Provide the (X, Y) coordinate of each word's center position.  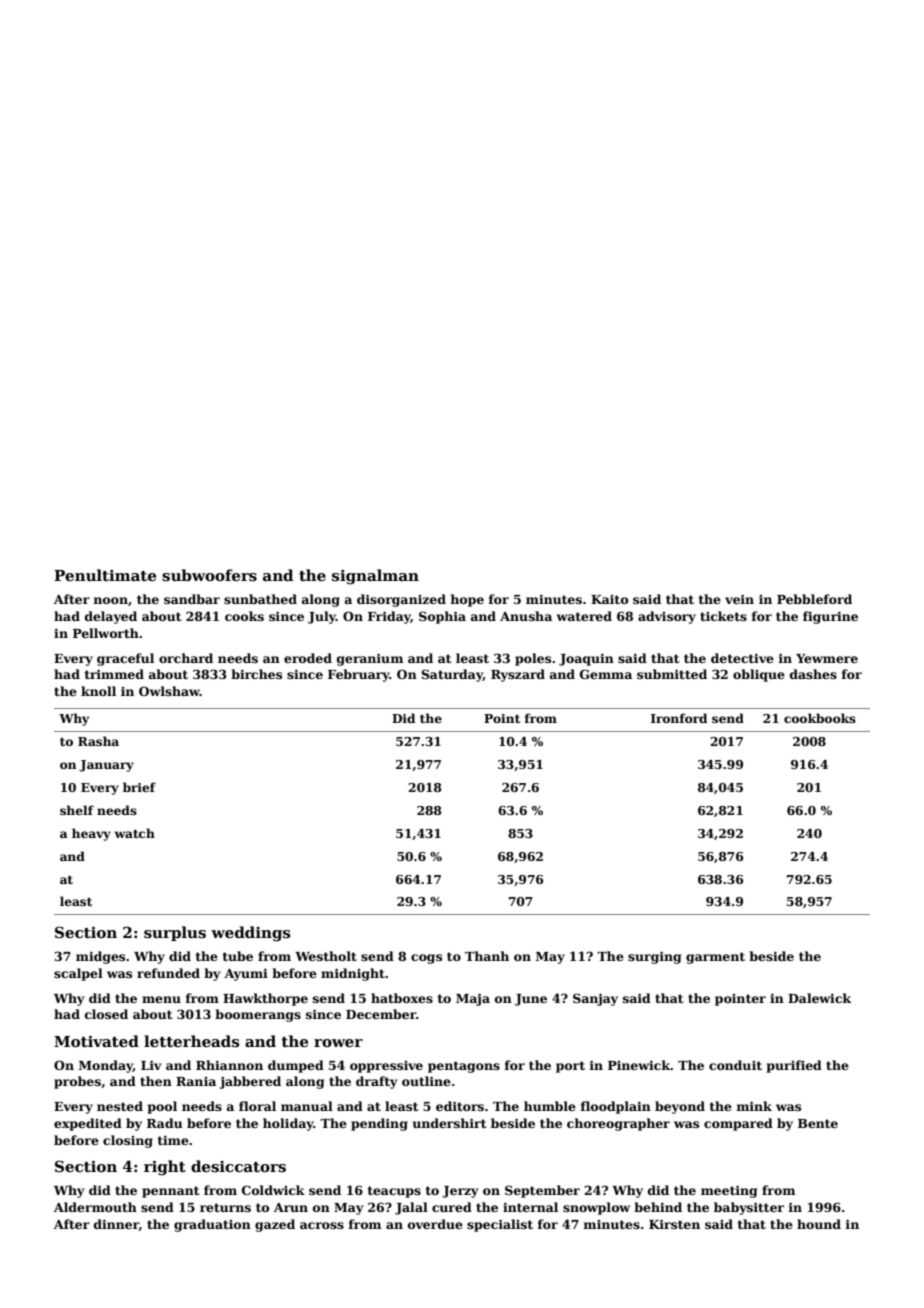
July (322, 617)
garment (715, 958)
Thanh (487, 956)
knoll (98, 691)
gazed (275, 1225)
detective (742, 658)
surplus (175, 933)
